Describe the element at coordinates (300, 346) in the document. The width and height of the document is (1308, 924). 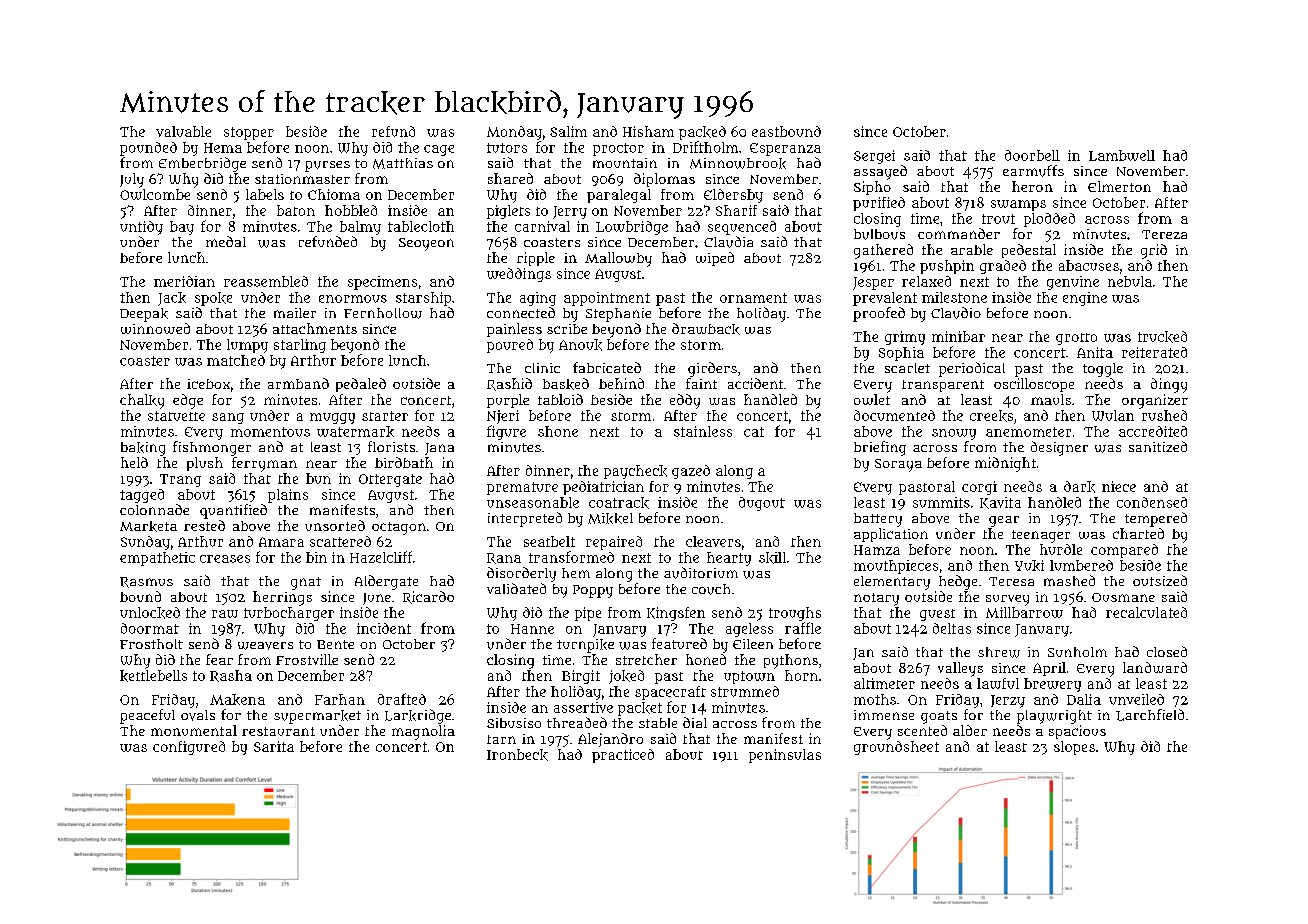
I see `starling` at that location.
